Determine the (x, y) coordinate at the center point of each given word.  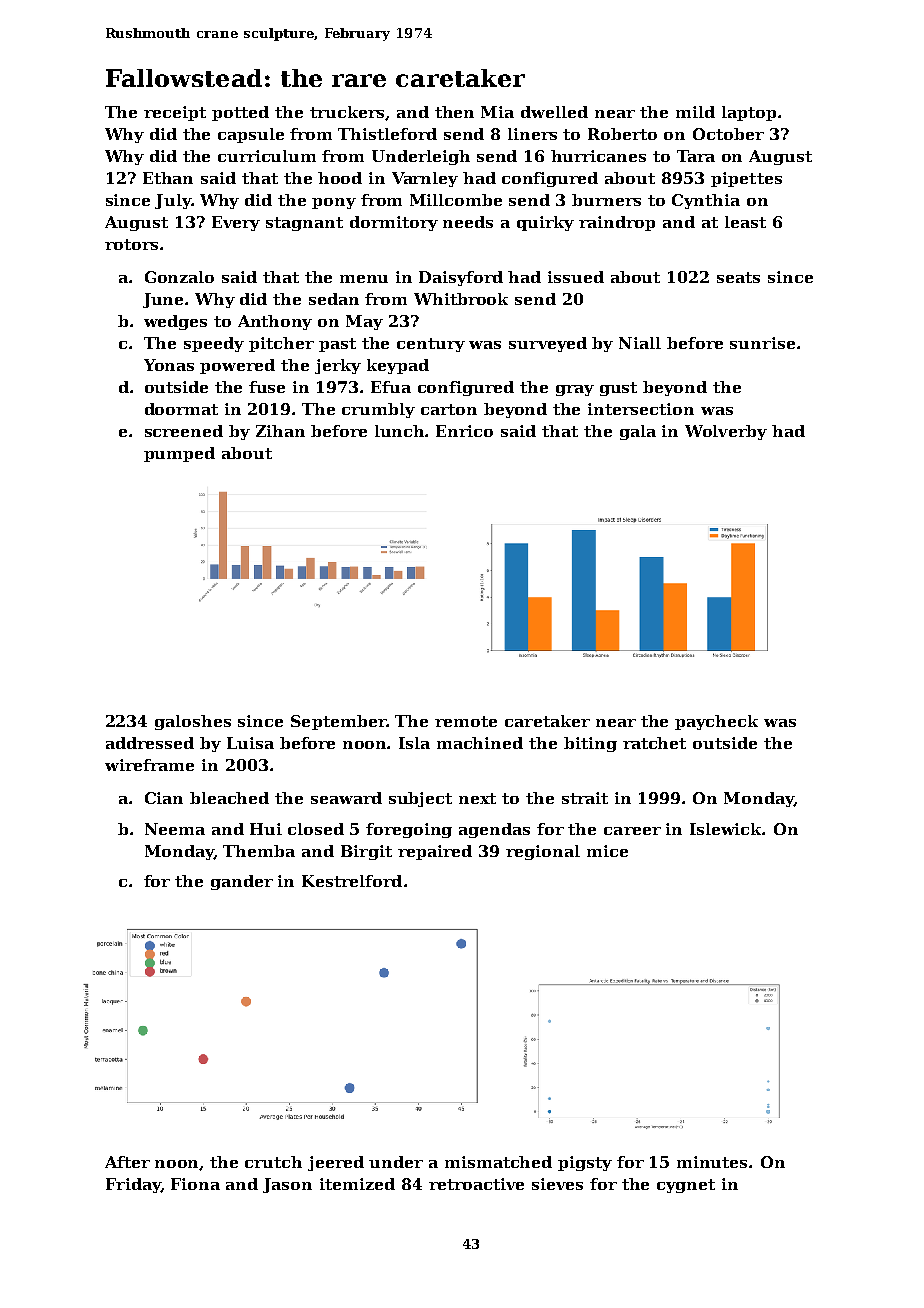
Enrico (464, 431)
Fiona (195, 1184)
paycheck (716, 722)
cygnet (686, 1186)
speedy (214, 344)
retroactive (476, 1184)
